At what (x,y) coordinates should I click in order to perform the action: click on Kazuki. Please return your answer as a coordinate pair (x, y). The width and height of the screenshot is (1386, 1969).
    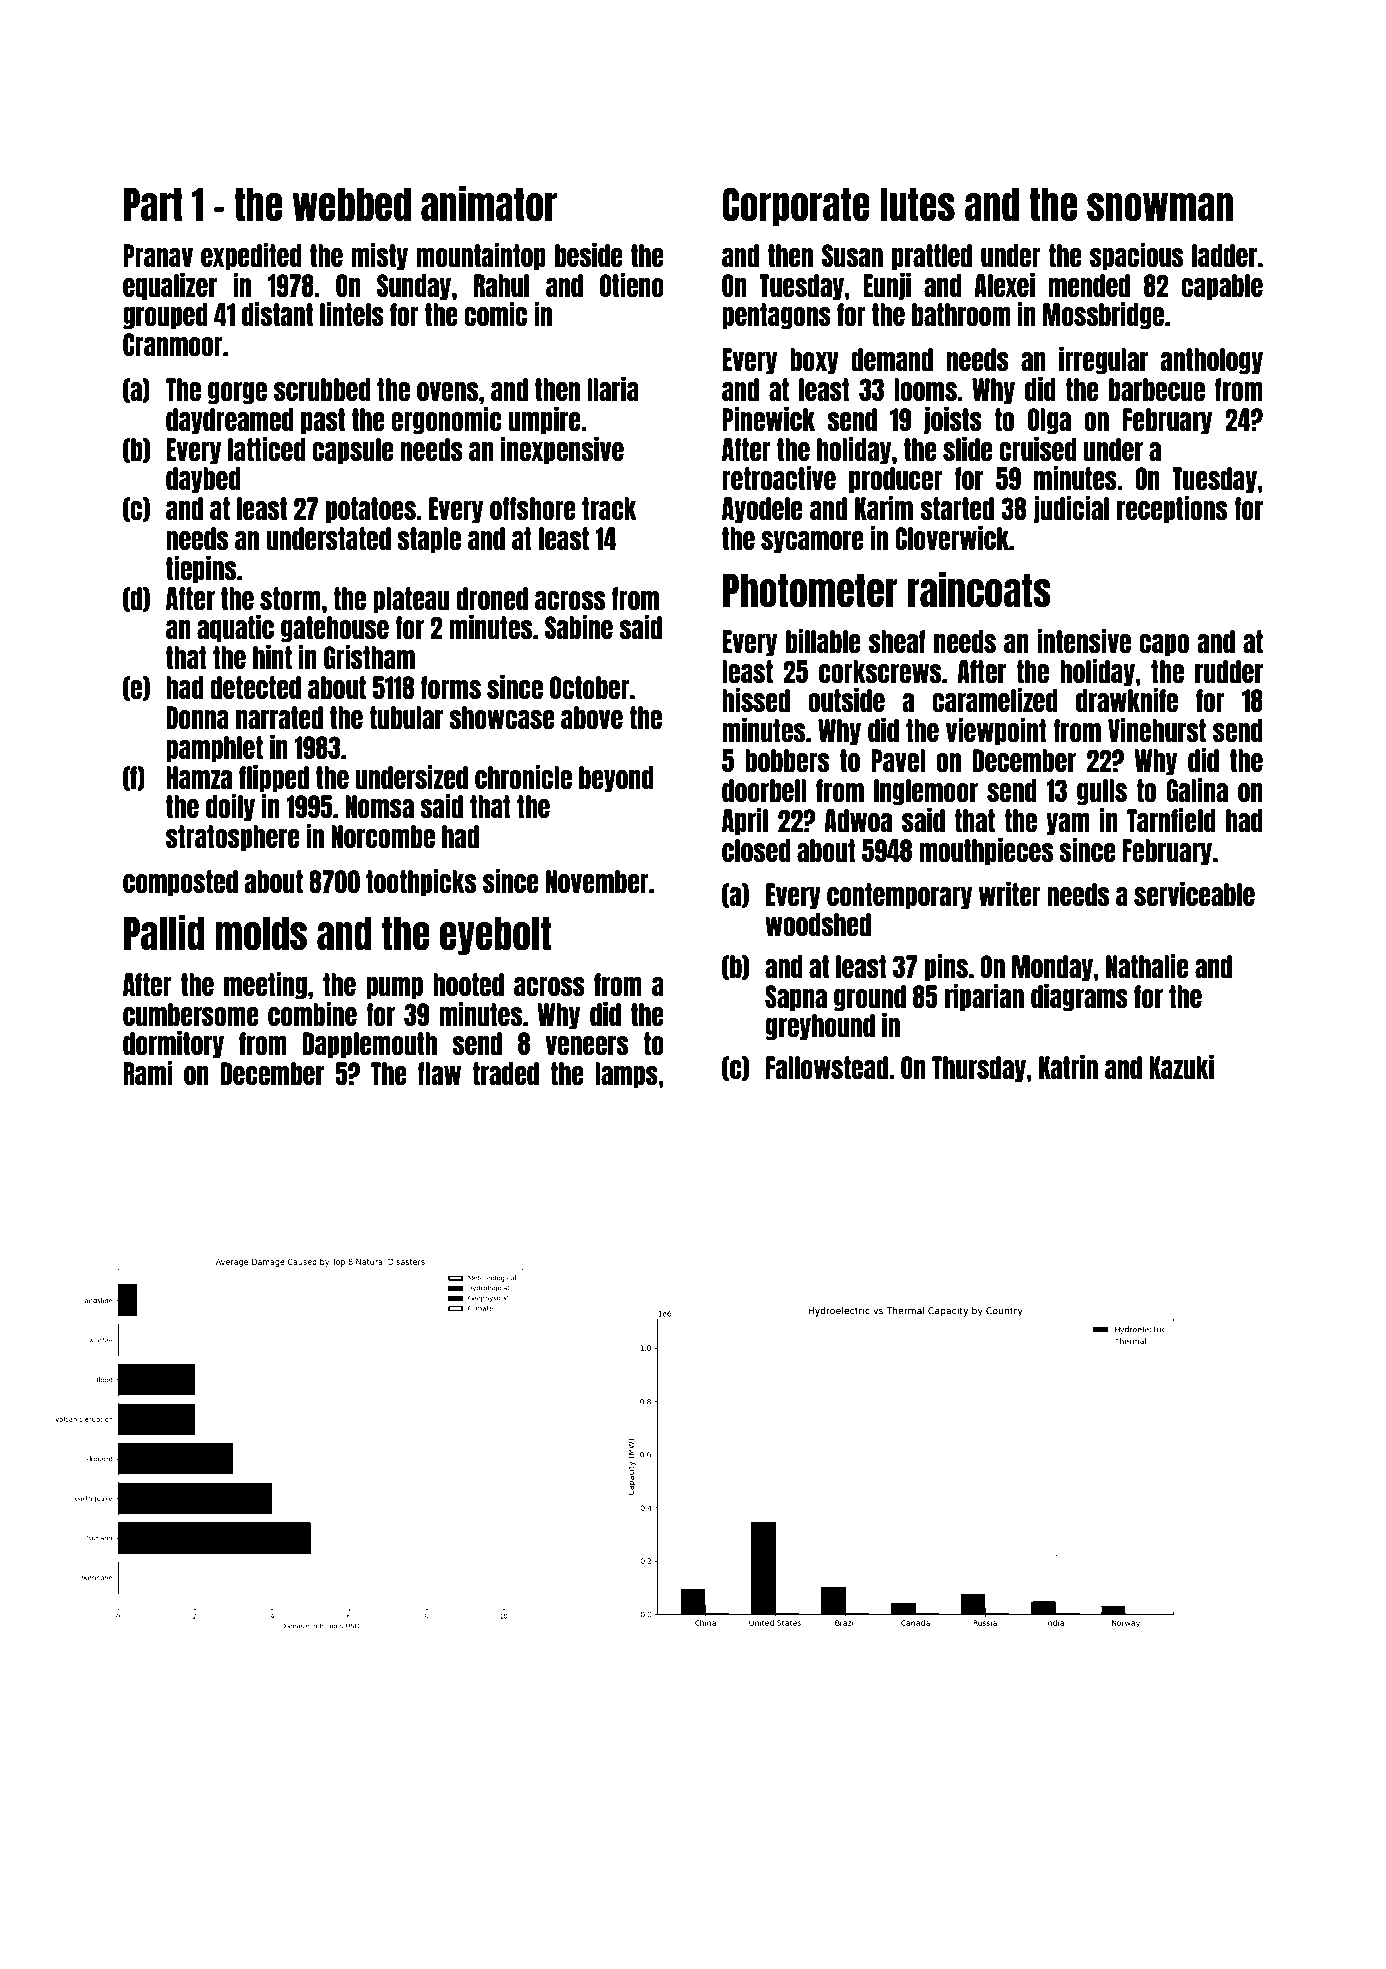
    Looking at the image, I should click on (1181, 1067).
